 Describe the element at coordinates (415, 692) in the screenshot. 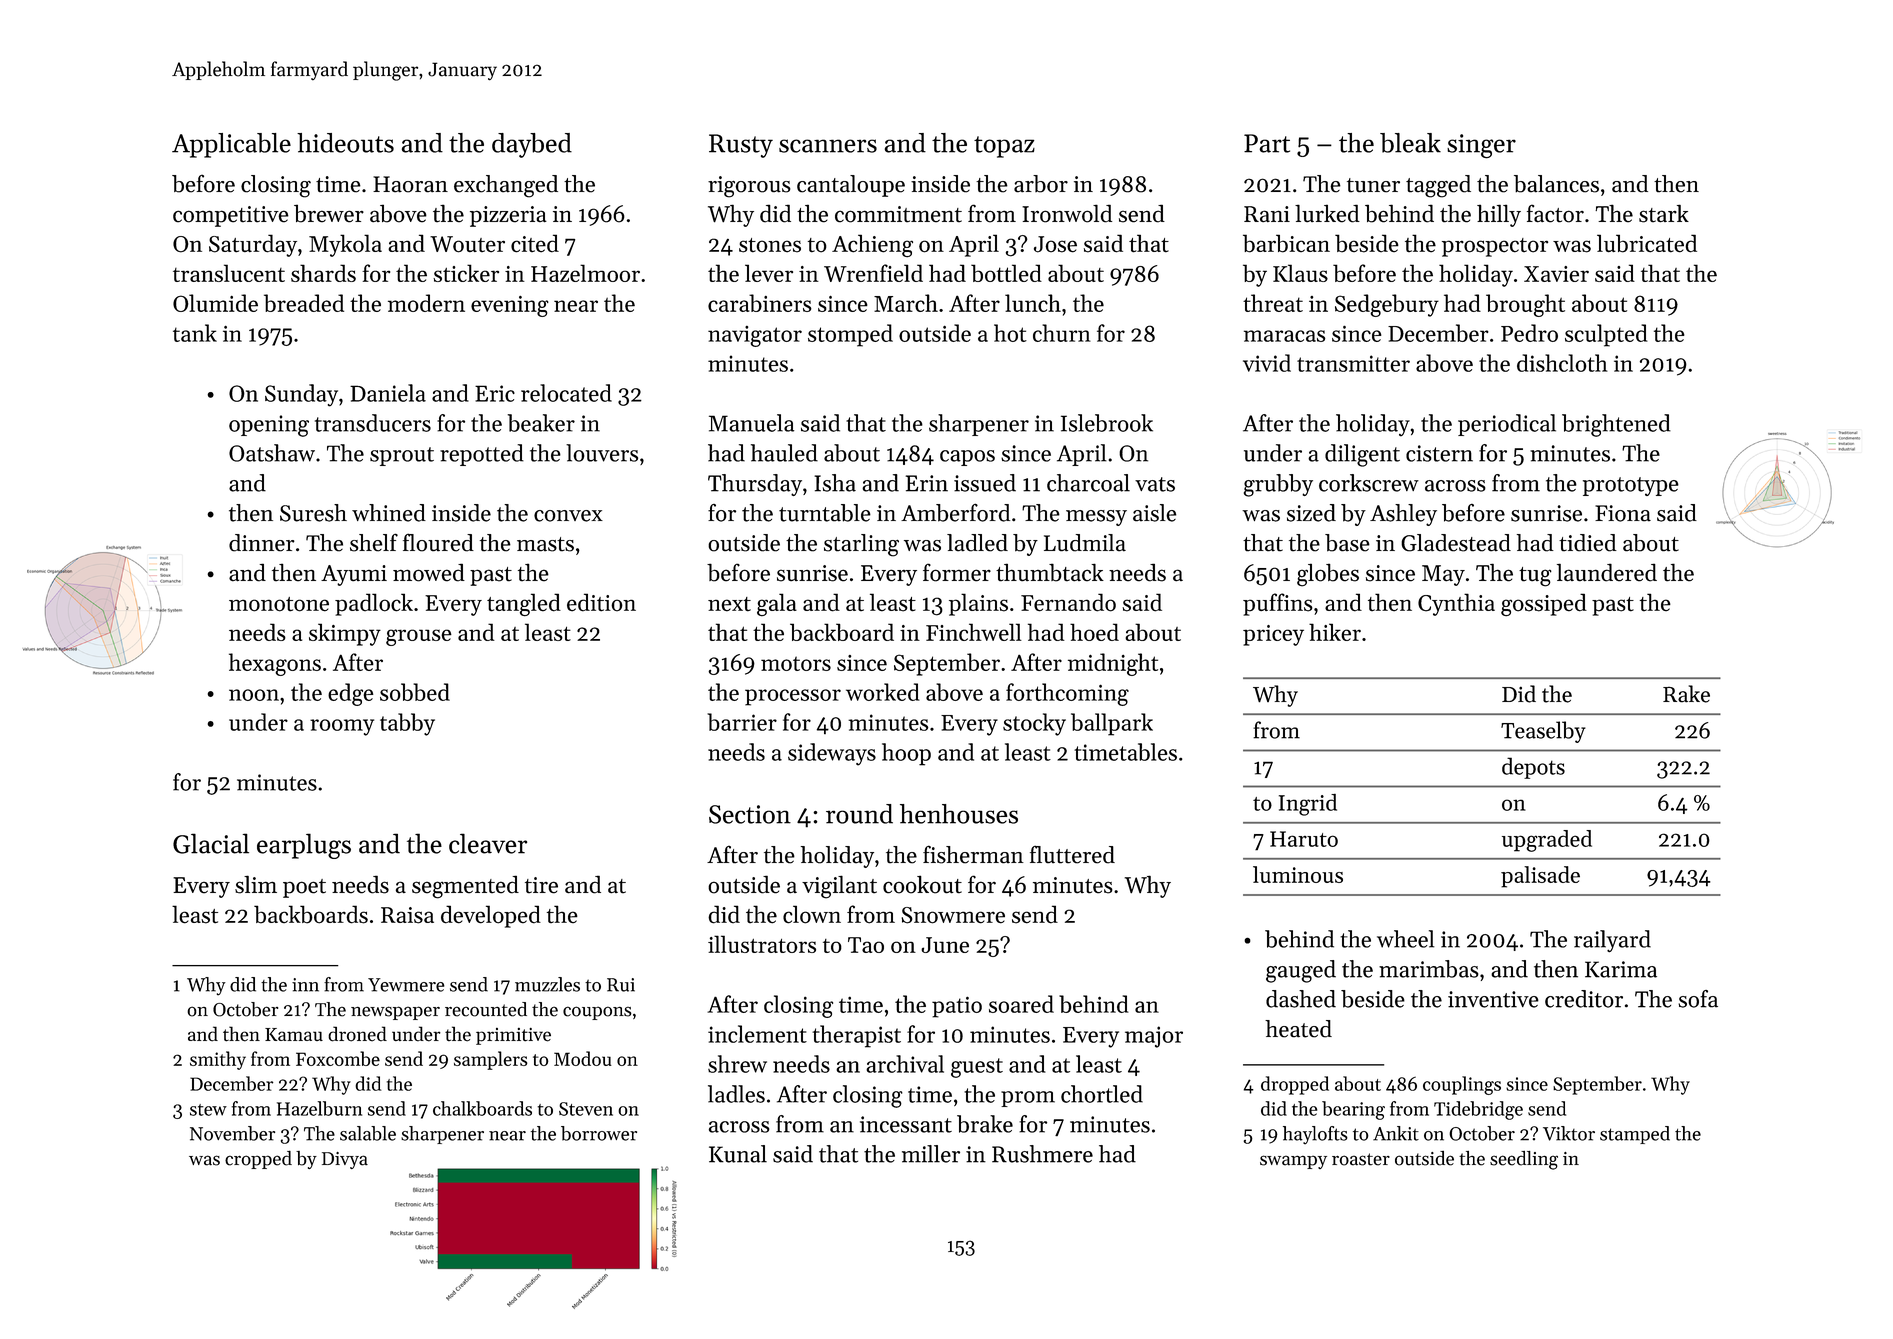

I see `sobbed` at that location.
